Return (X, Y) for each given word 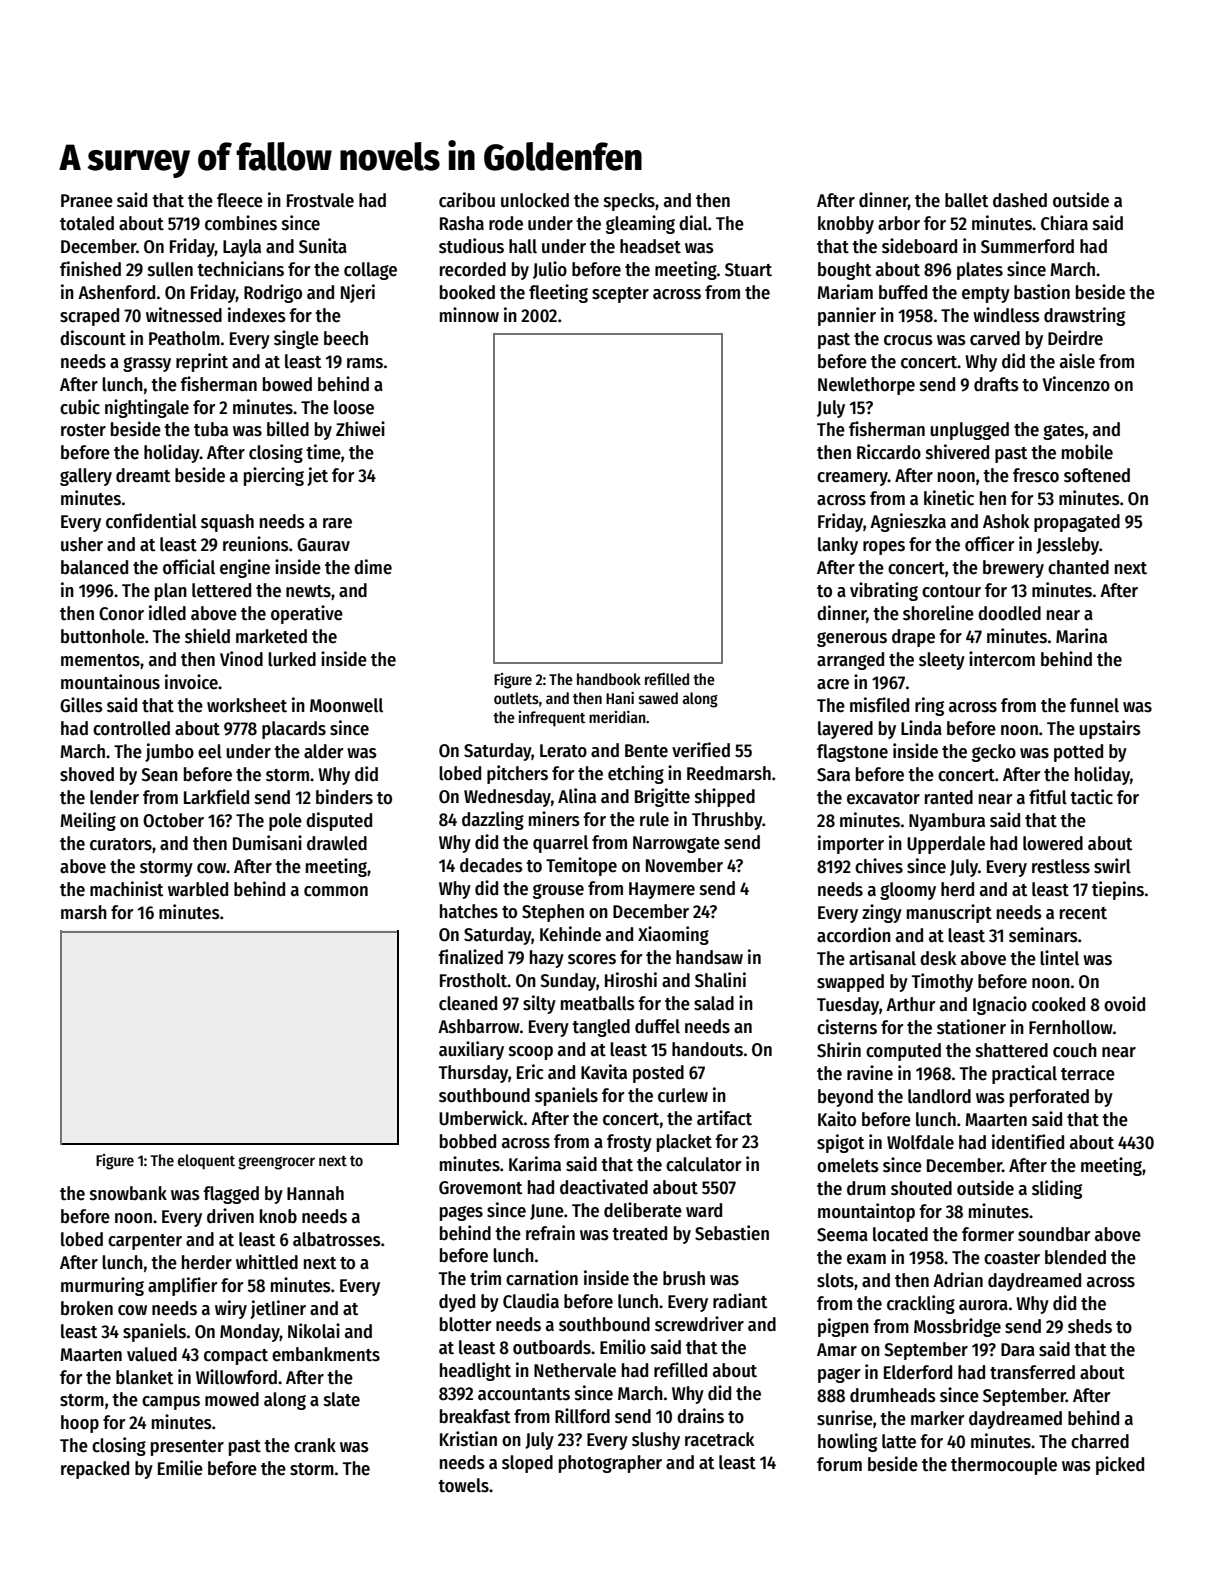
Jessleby (1067, 546)
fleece (240, 200)
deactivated (604, 1187)
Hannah (315, 1193)
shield (207, 636)
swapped (850, 983)
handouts (707, 1049)
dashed (1020, 200)
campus (171, 1403)
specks (629, 202)
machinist (127, 889)
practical (1024, 1074)
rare (337, 523)
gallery (86, 477)
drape (913, 638)
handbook (609, 679)
